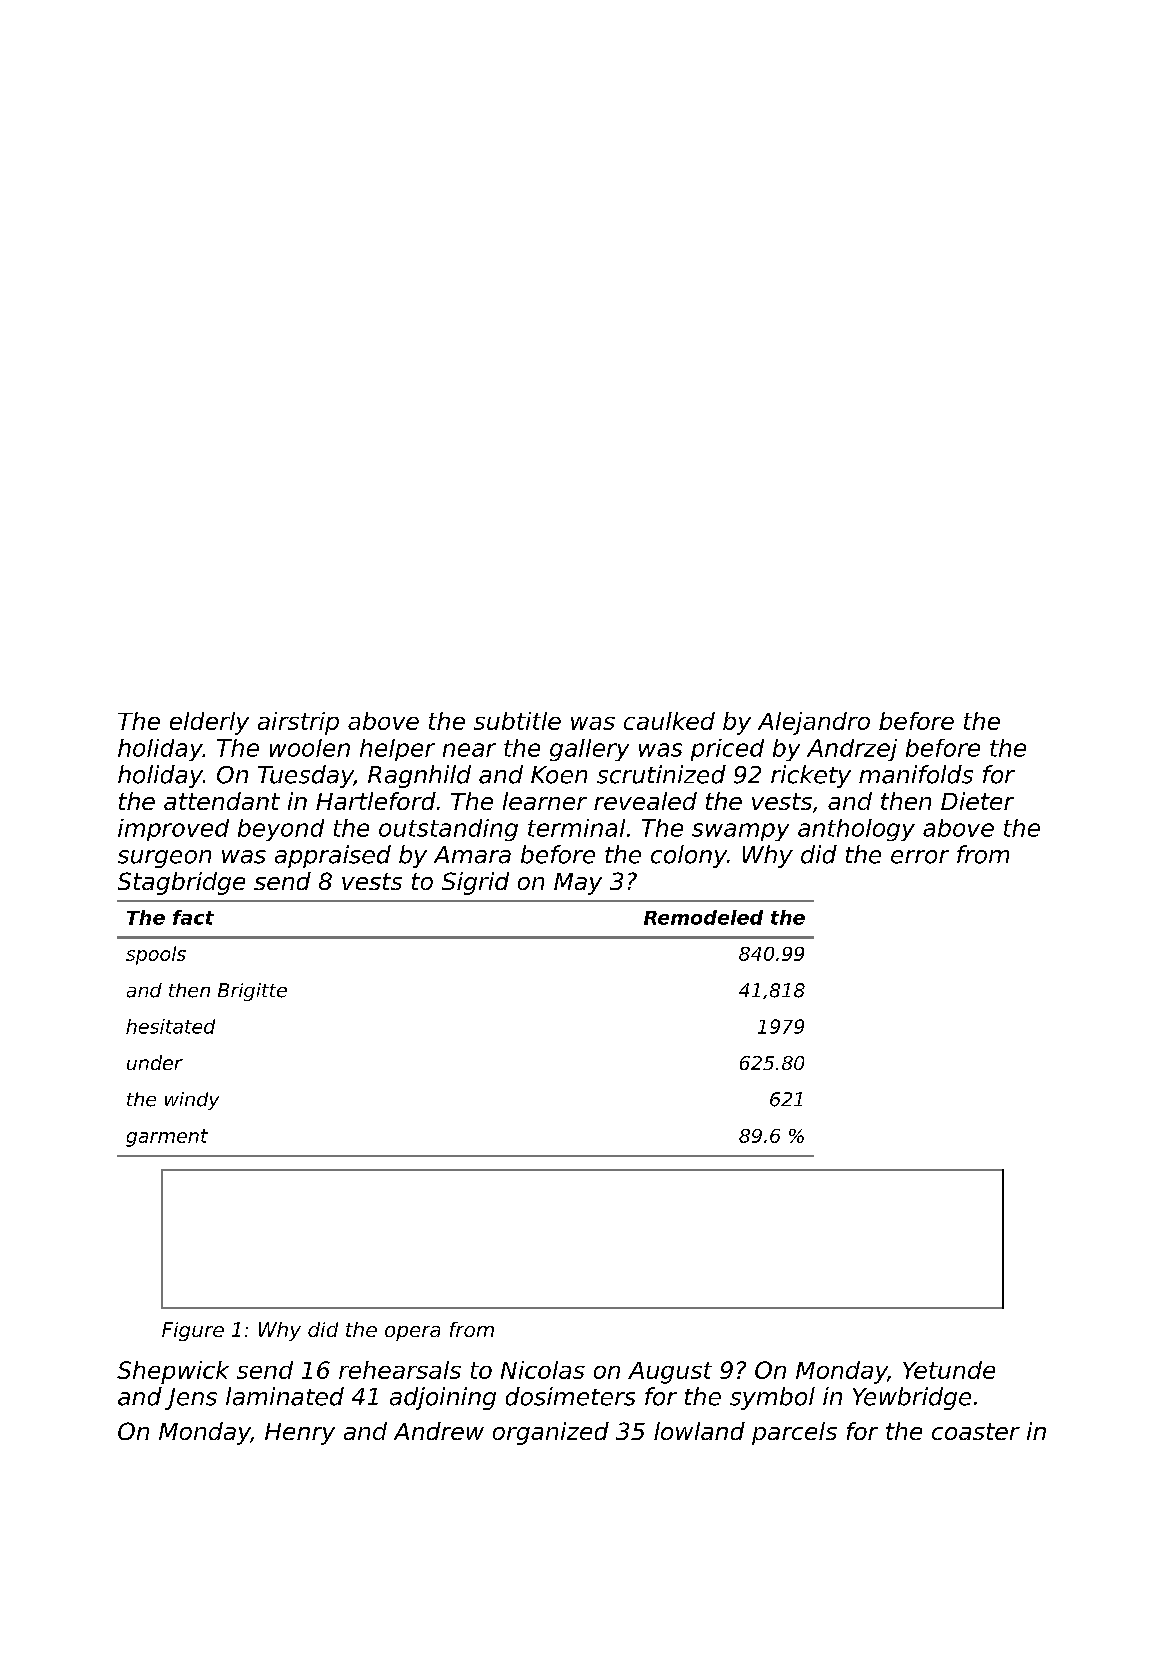  I want to click on improved, so click(173, 830).
